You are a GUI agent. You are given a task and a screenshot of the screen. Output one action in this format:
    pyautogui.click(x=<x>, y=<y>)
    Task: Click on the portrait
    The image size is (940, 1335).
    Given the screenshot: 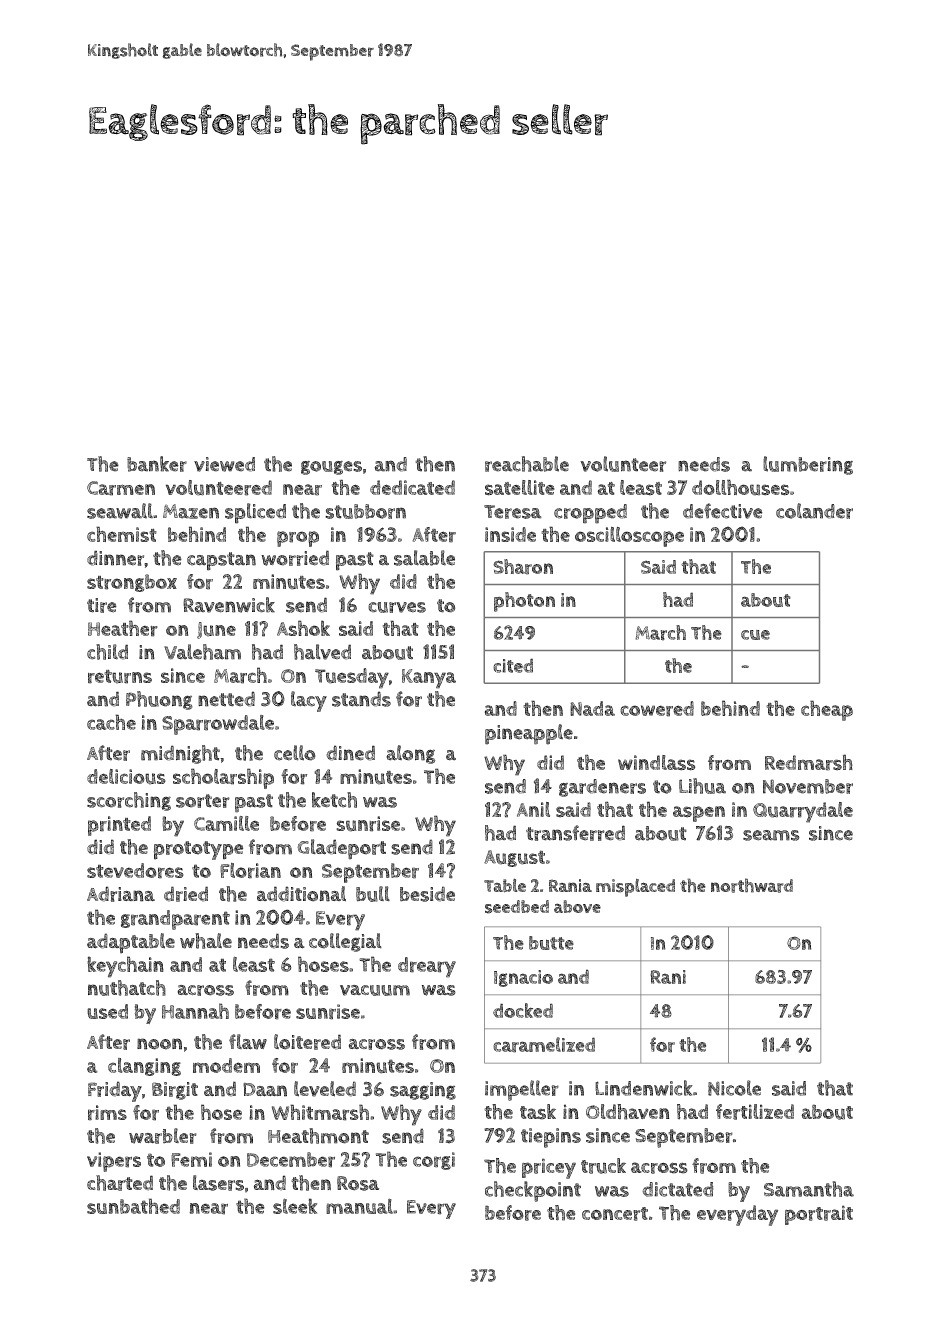 What is the action you would take?
    pyautogui.click(x=819, y=1215)
